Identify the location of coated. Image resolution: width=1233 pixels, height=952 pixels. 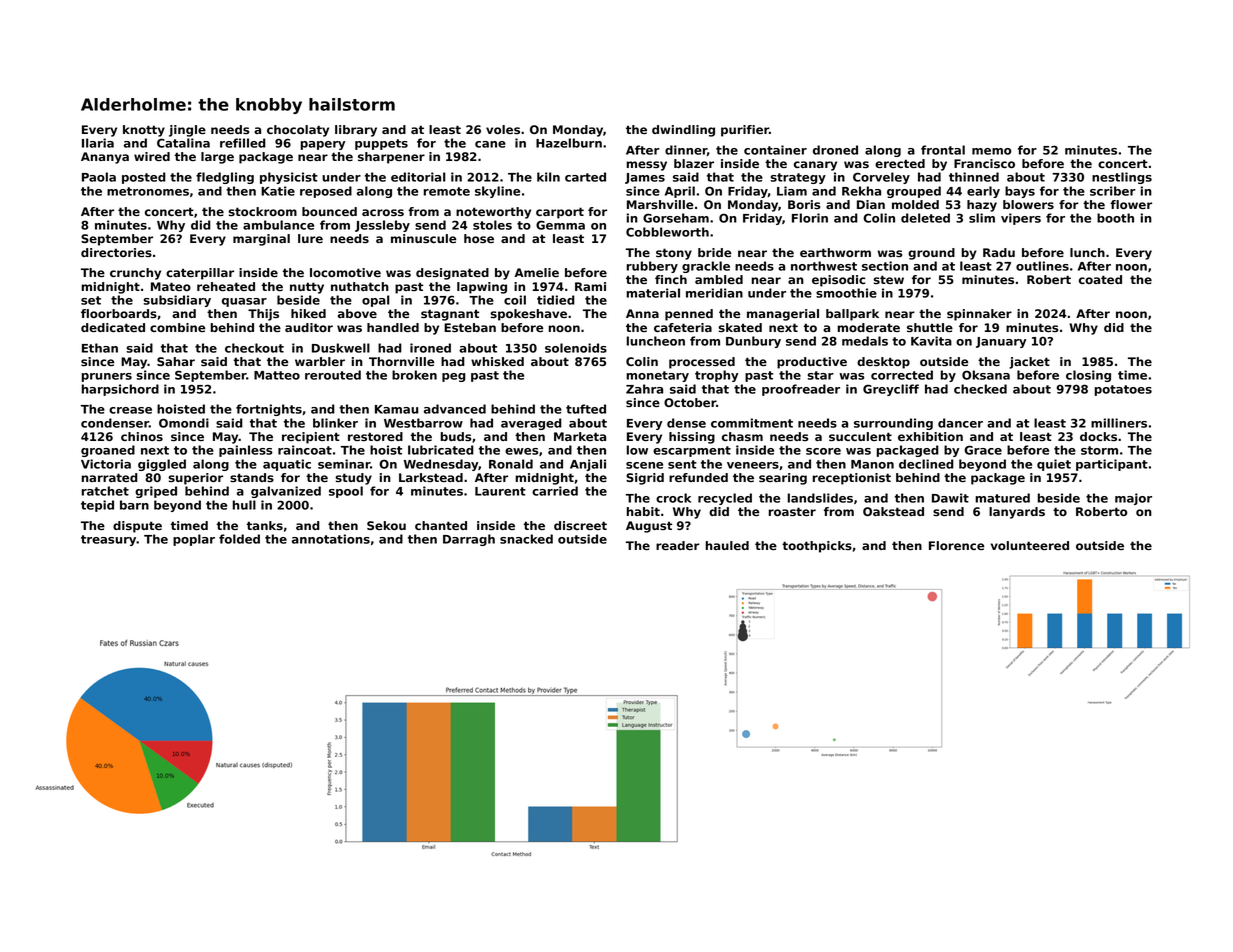
(1100, 279).
